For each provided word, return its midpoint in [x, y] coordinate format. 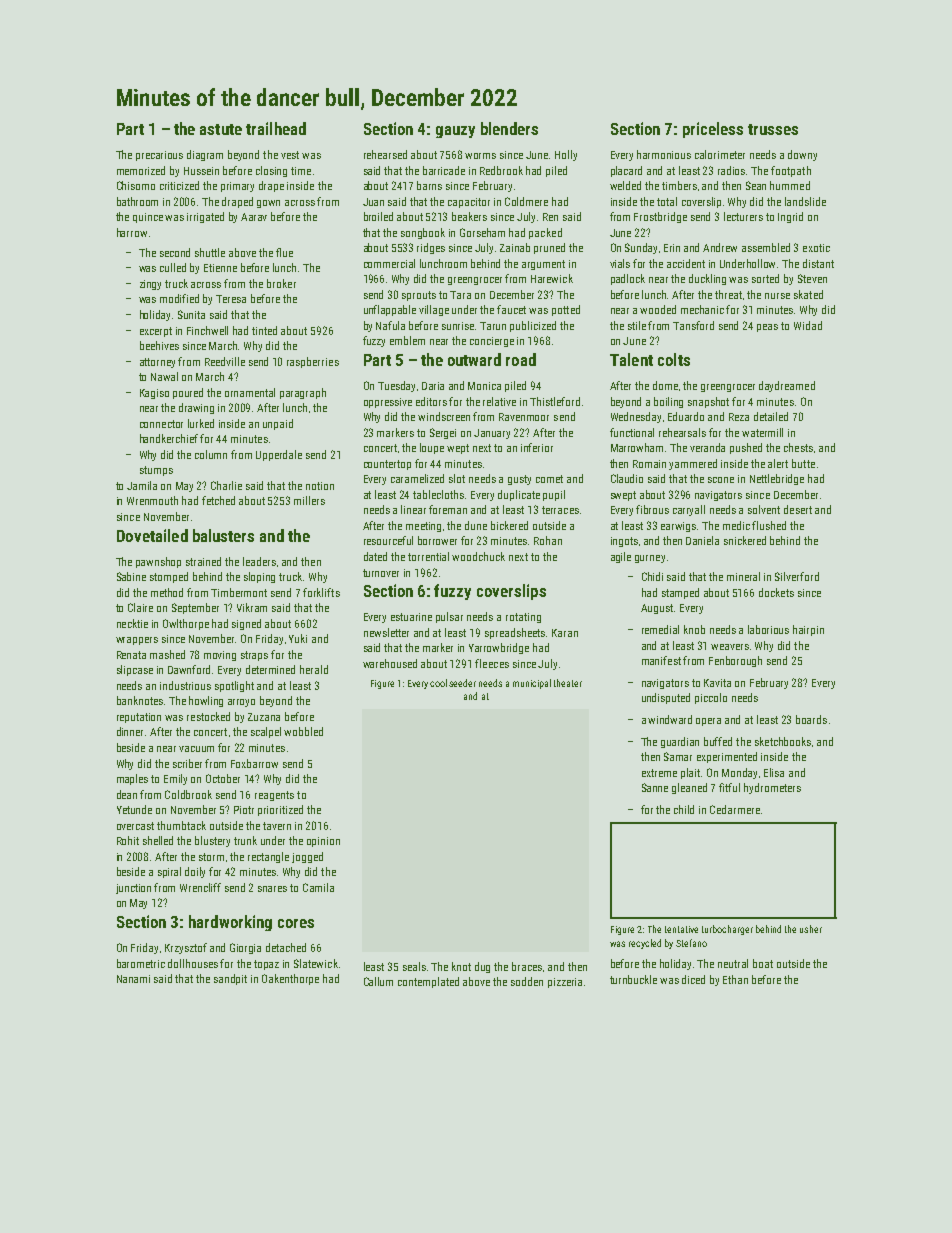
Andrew [720, 247]
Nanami [133, 979]
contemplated [428, 982]
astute [221, 129]
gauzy [455, 132]
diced [693, 979]
